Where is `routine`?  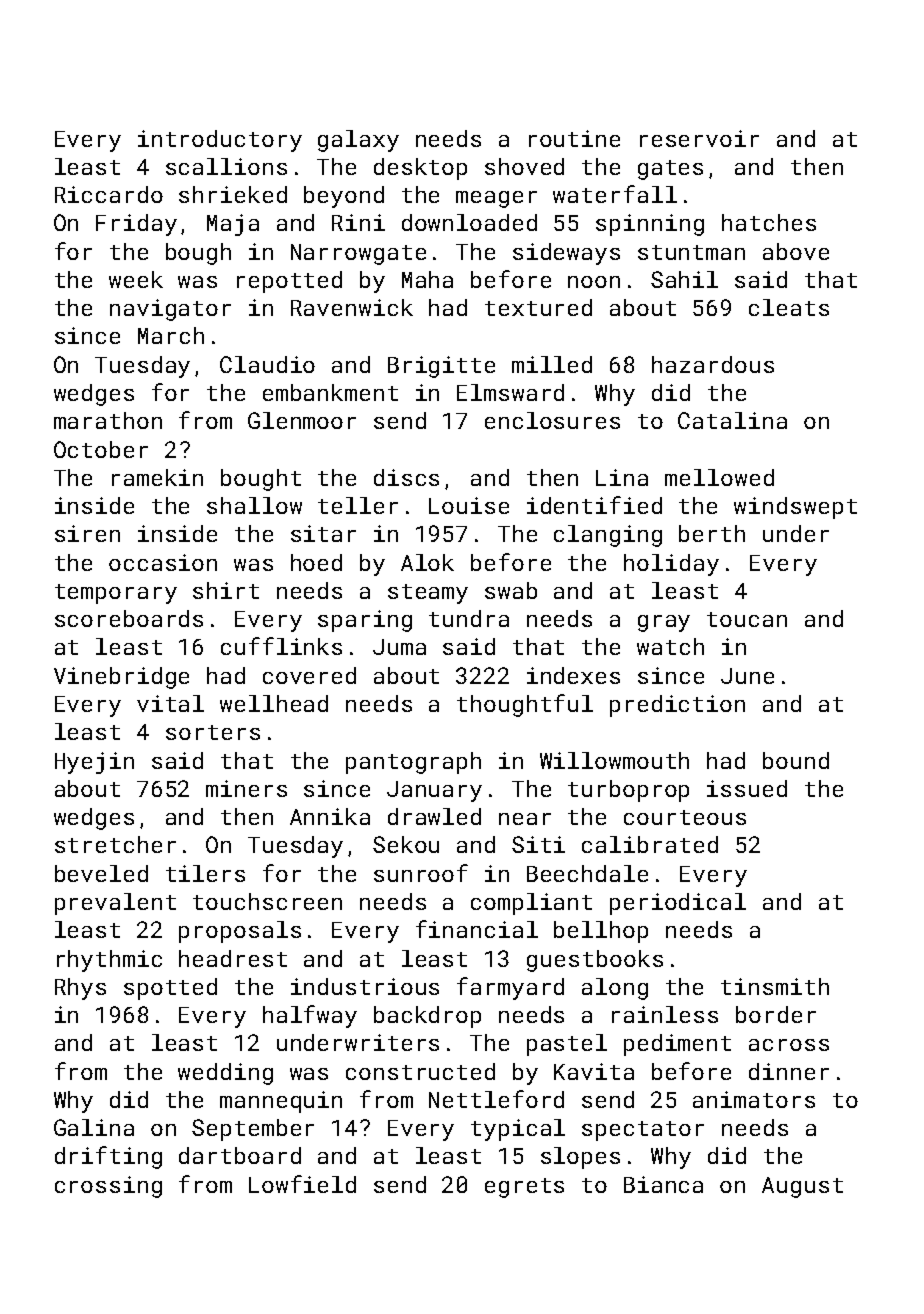 routine is located at coordinates (574, 138).
